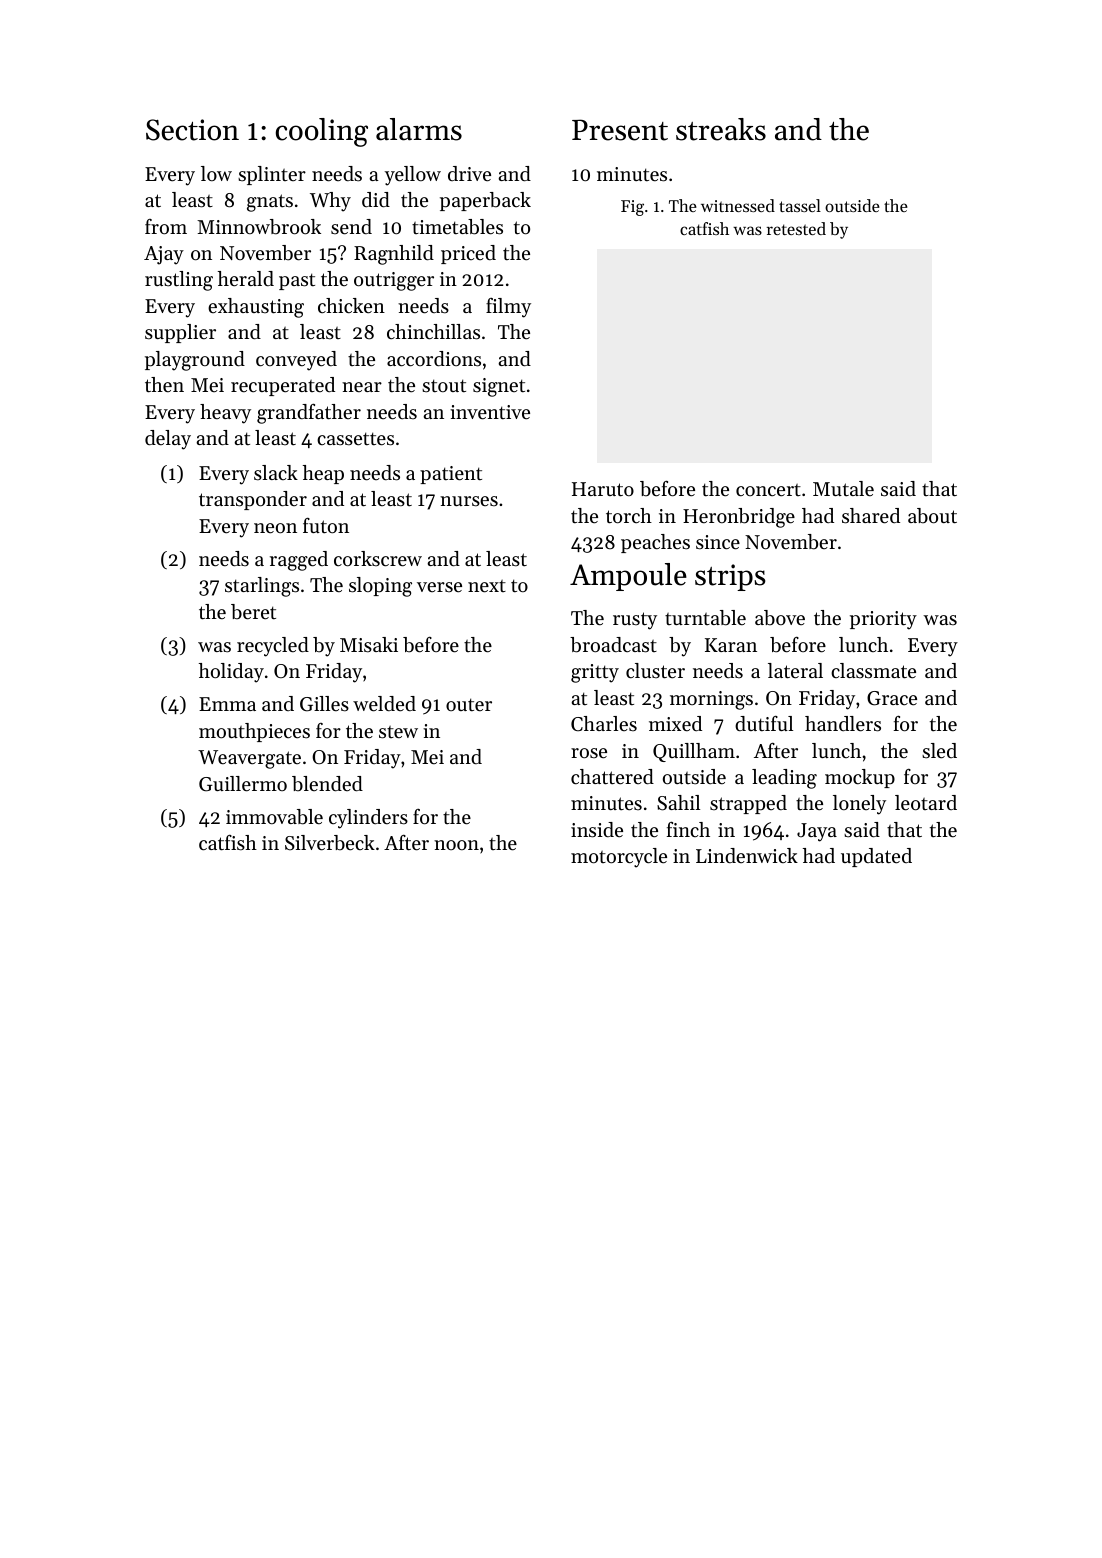 This document has height=1558, width=1102. What do you see at coordinates (603, 489) in the document?
I see `Haruto` at bounding box center [603, 489].
